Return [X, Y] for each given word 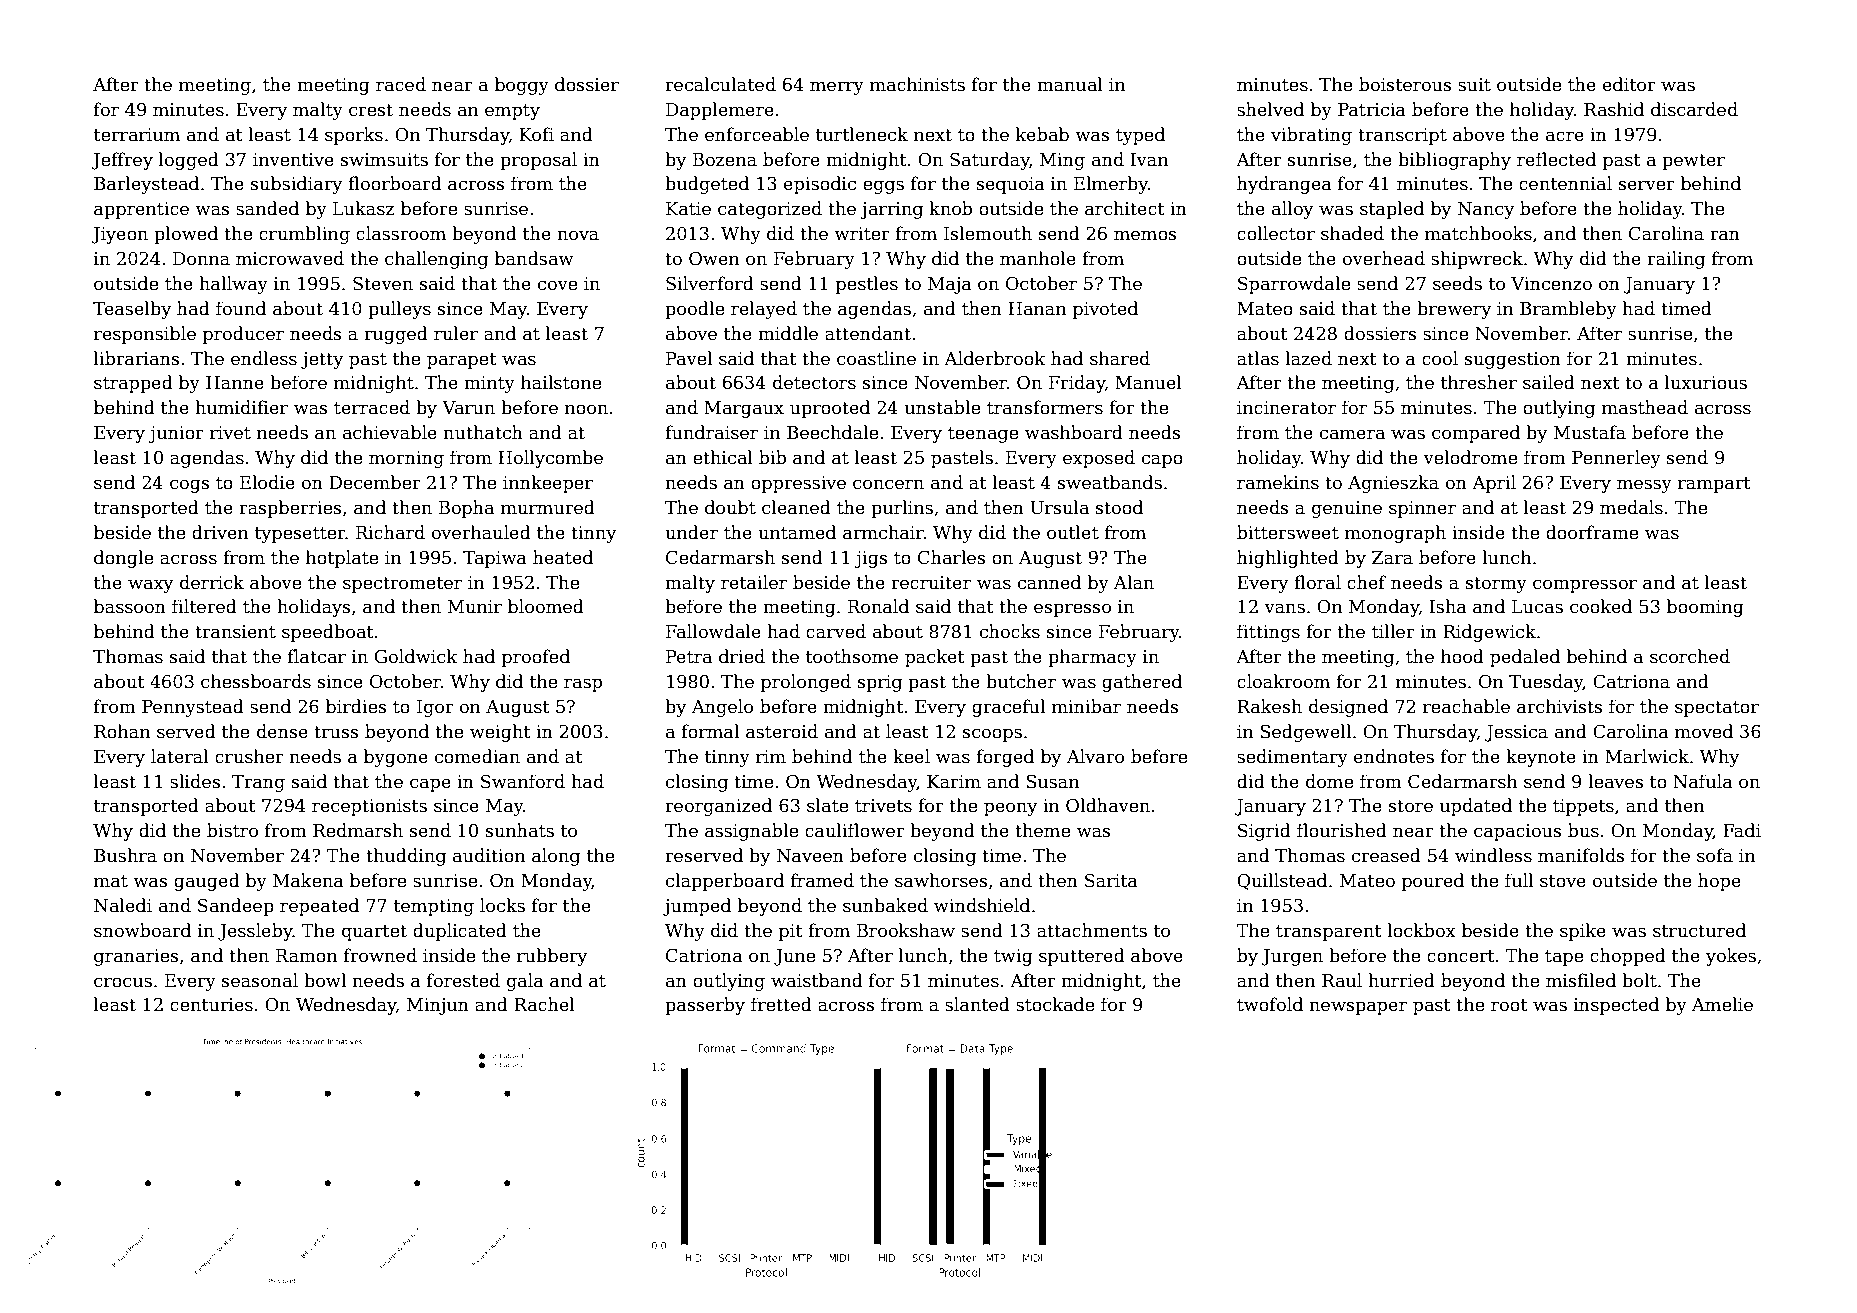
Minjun [438, 1006]
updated [1476, 807]
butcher [1021, 681]
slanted [977, 1004]
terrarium [137, 135]
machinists [917, 84]
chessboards [256, 681]
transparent [1329, 933]
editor [1629, 84]
